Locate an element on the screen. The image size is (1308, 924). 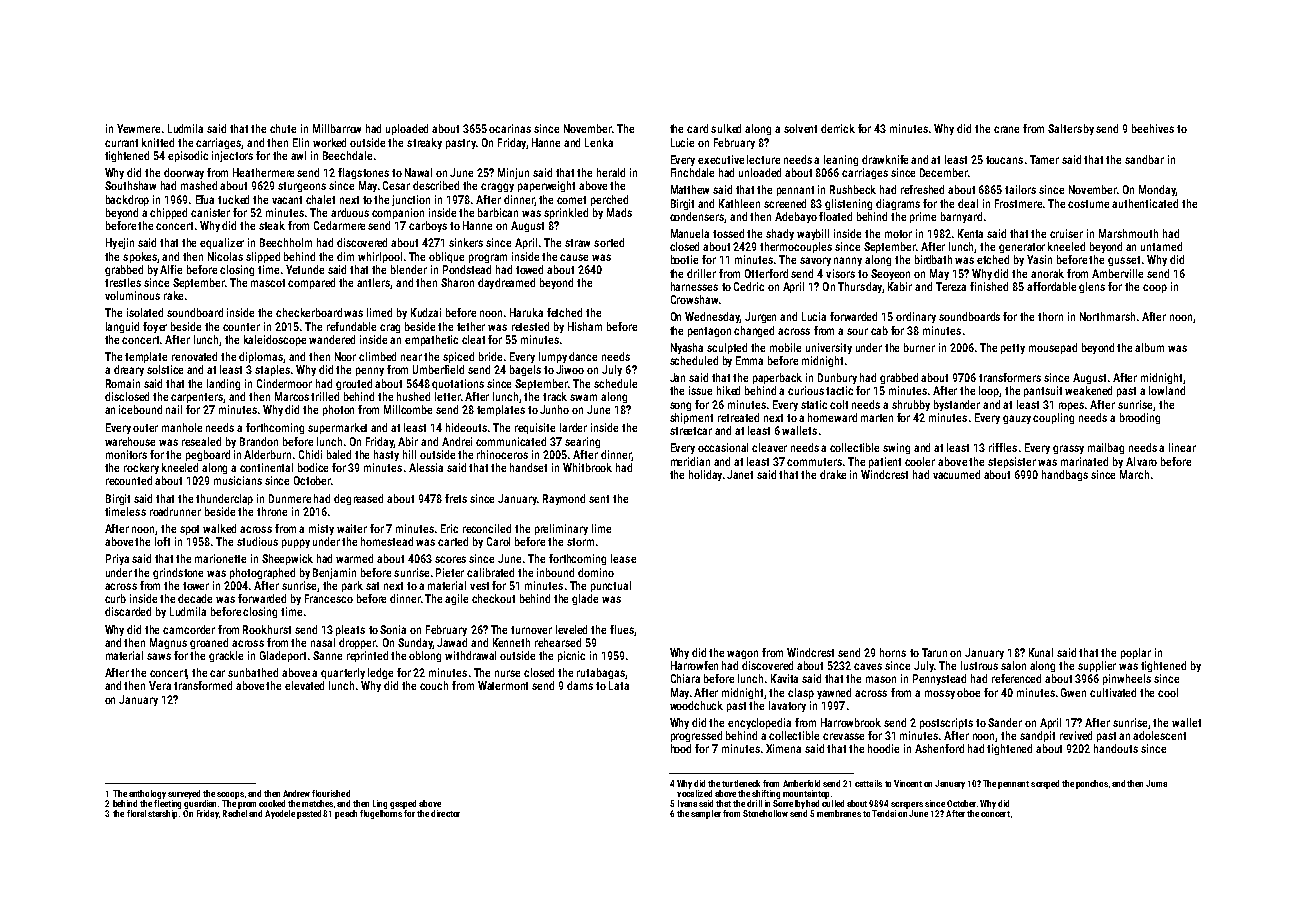
Southshaw is located at coordinates (130, 185).
